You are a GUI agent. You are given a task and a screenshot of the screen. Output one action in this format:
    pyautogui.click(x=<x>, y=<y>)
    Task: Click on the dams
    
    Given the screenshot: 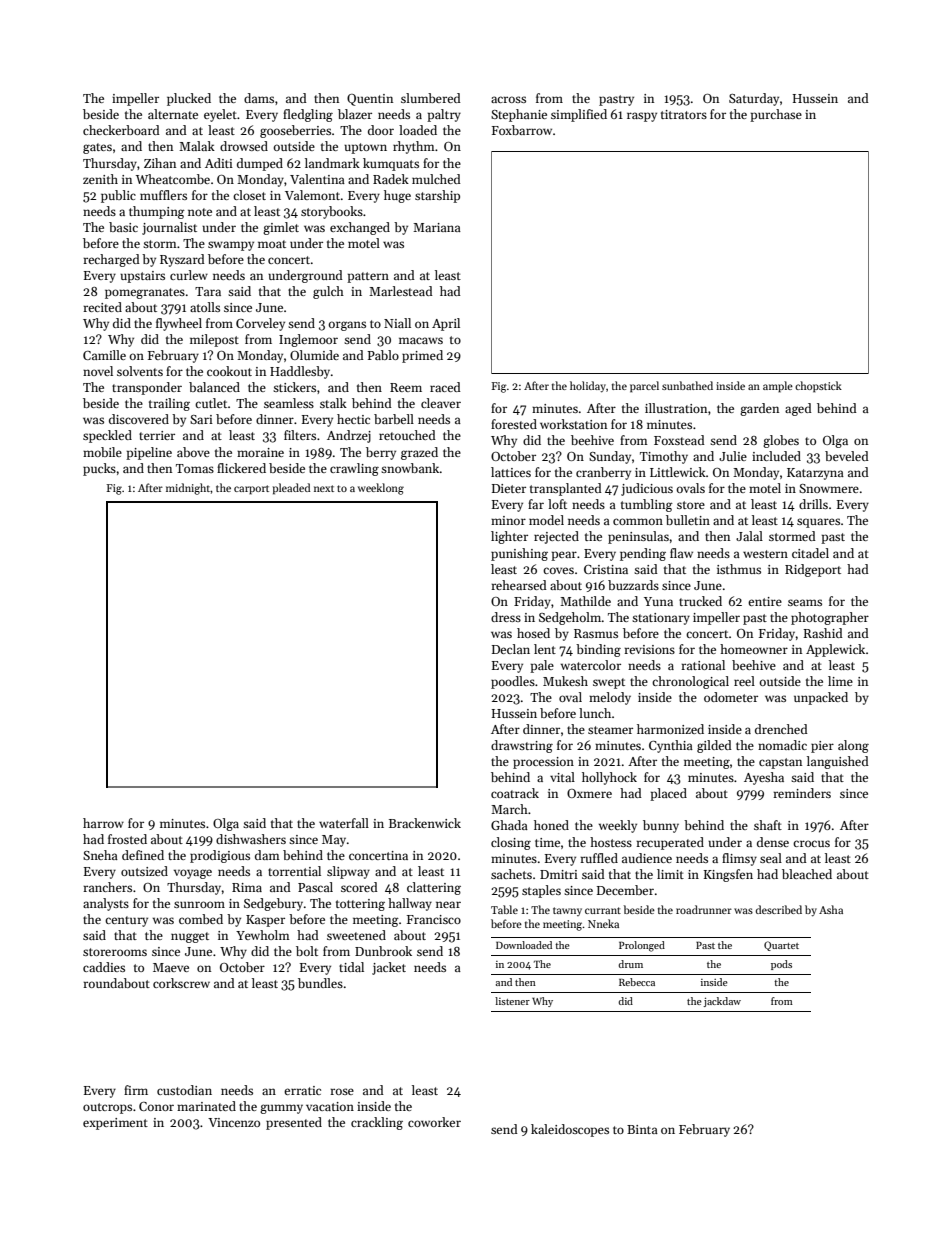 What is the action you would take?
    pyautogui.click(x=259, y=98)
